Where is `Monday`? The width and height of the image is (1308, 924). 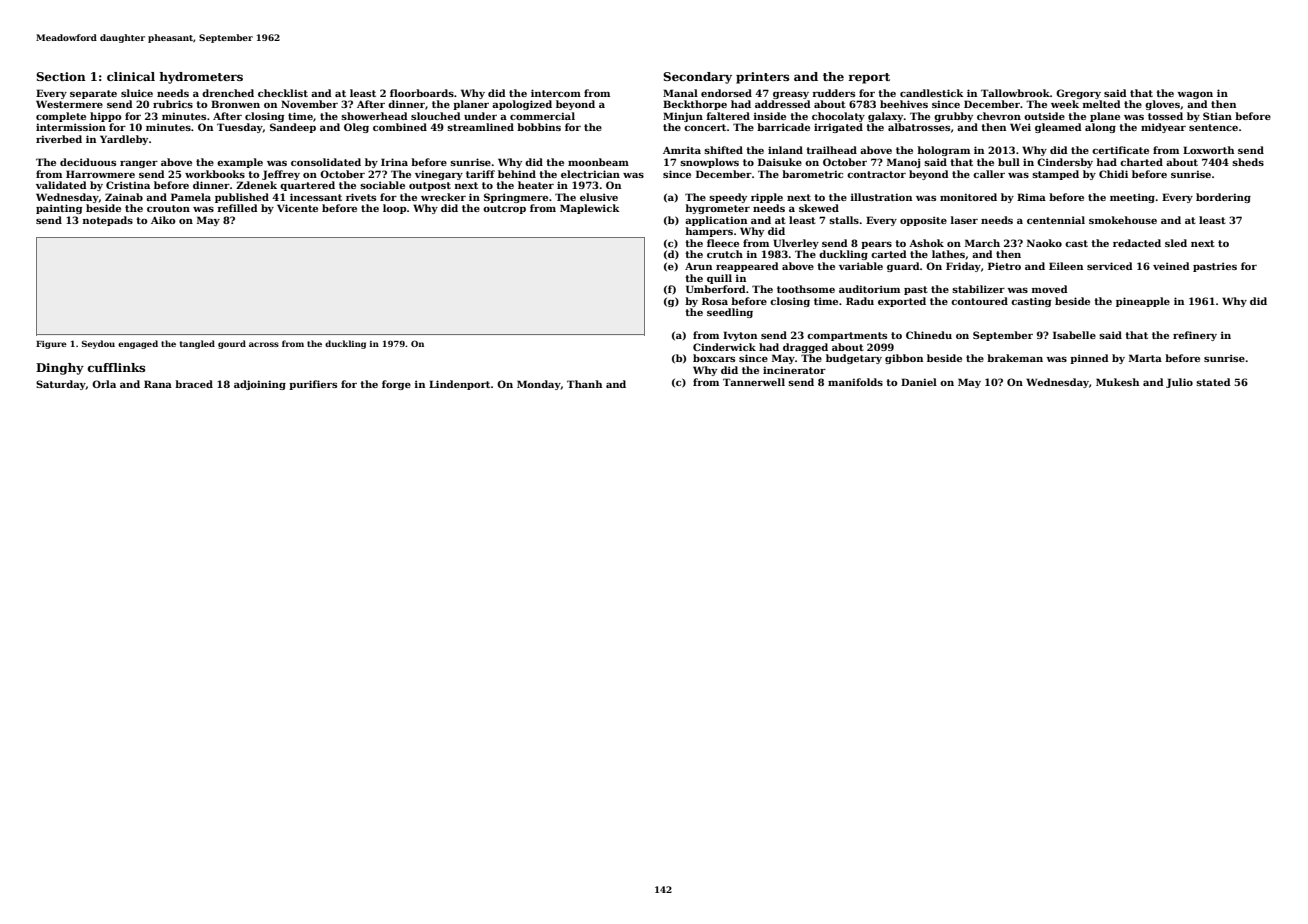
Monday is located at coordinates (539, 385).
